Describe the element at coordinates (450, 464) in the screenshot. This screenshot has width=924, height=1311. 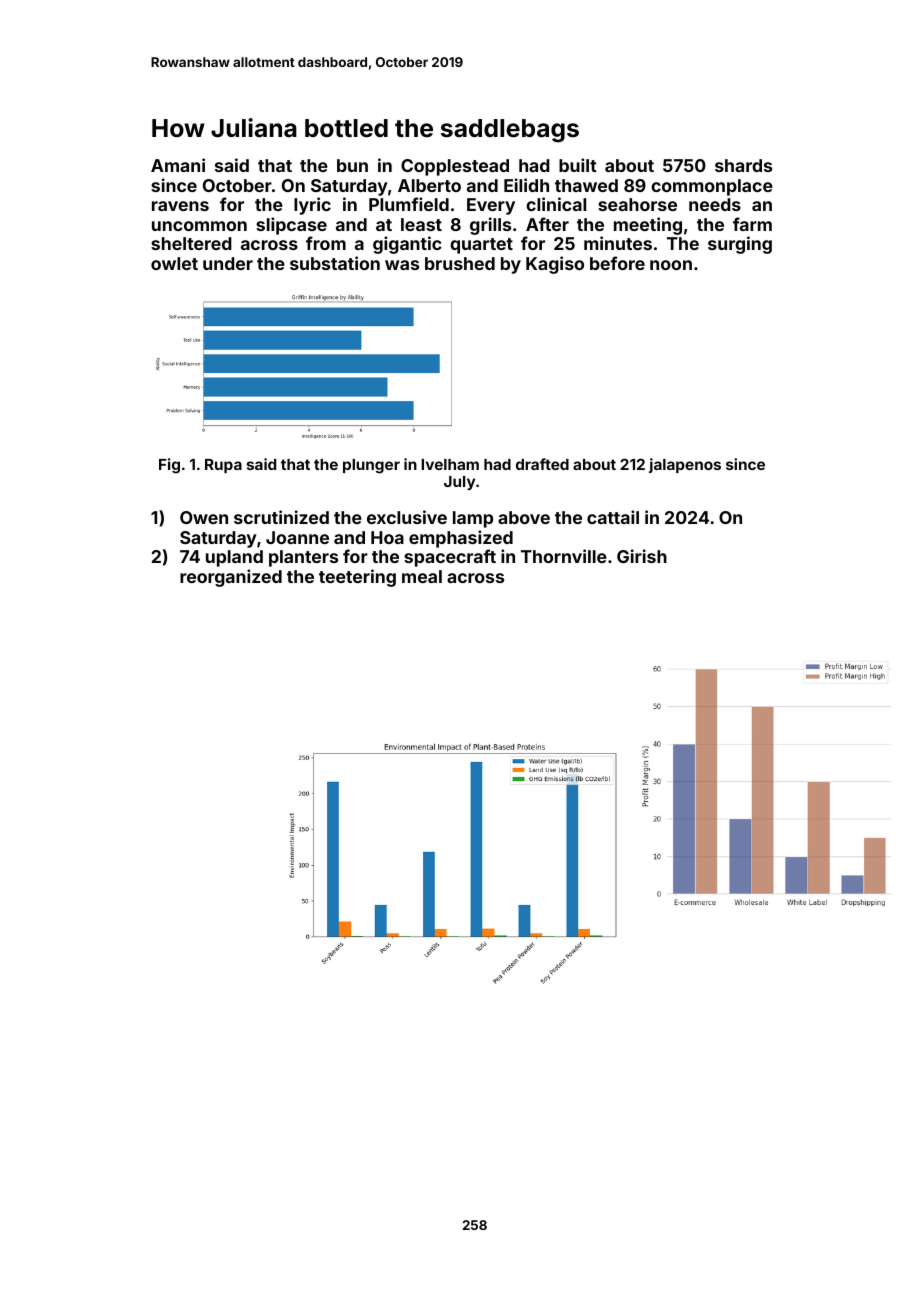
I see `Ivelham` at that location.
